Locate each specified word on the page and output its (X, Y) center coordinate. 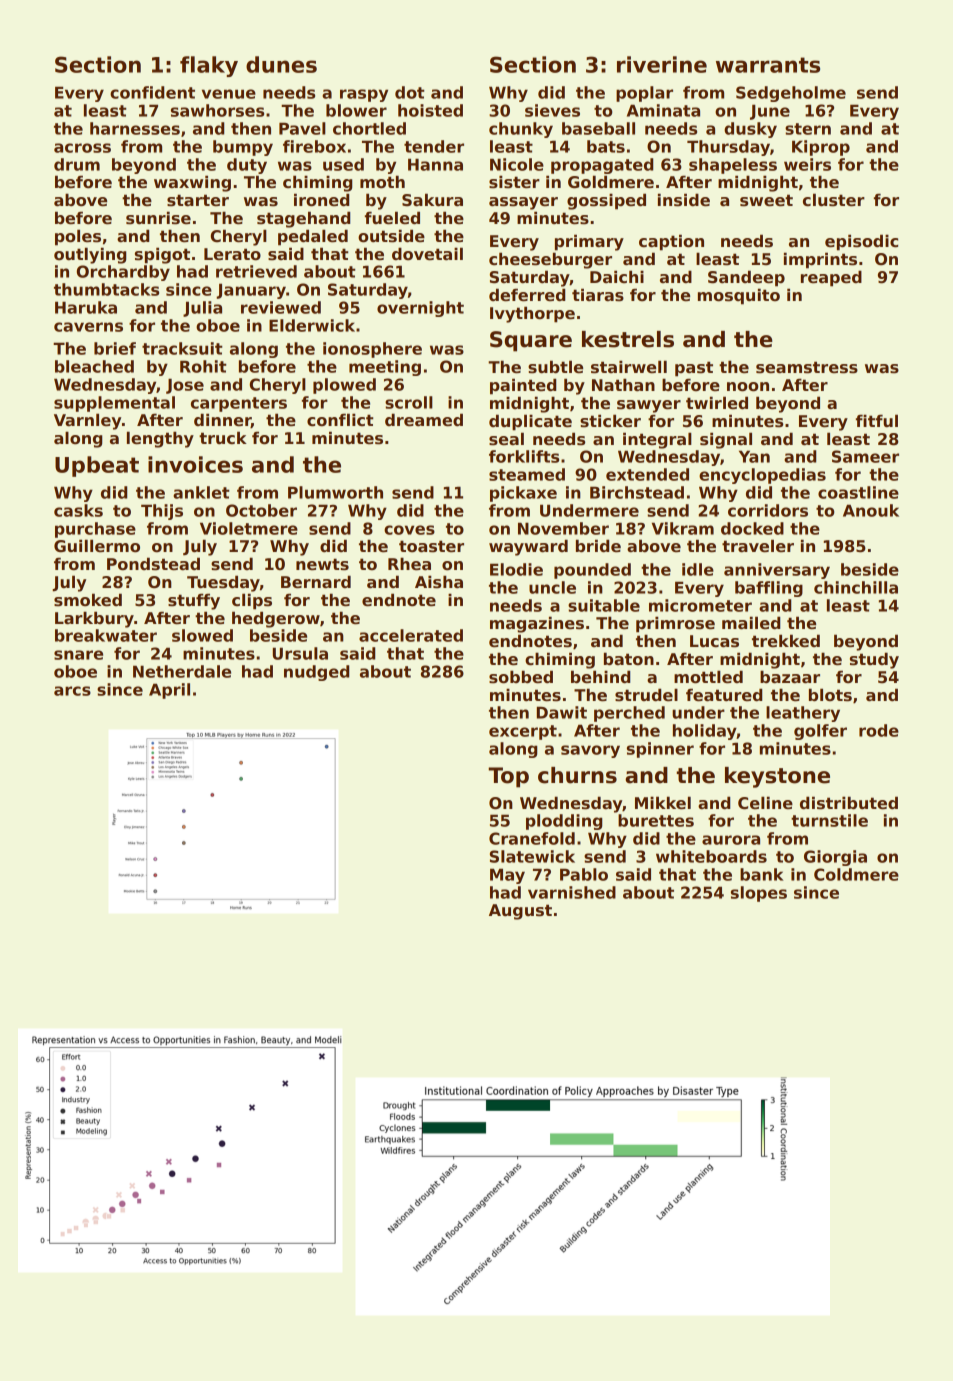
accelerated (411, 635)
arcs (72, 691)
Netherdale (182, 671)
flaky (209, 66)
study (874, 660)
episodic (861, 242)
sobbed (521, 677)
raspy (364, 95)
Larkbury (94, 619)
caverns (88, 327)
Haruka (86, 307)
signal (726, 440)
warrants (768, 65)
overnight (420, 309)
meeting (385, 368)
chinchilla (856, 587)
